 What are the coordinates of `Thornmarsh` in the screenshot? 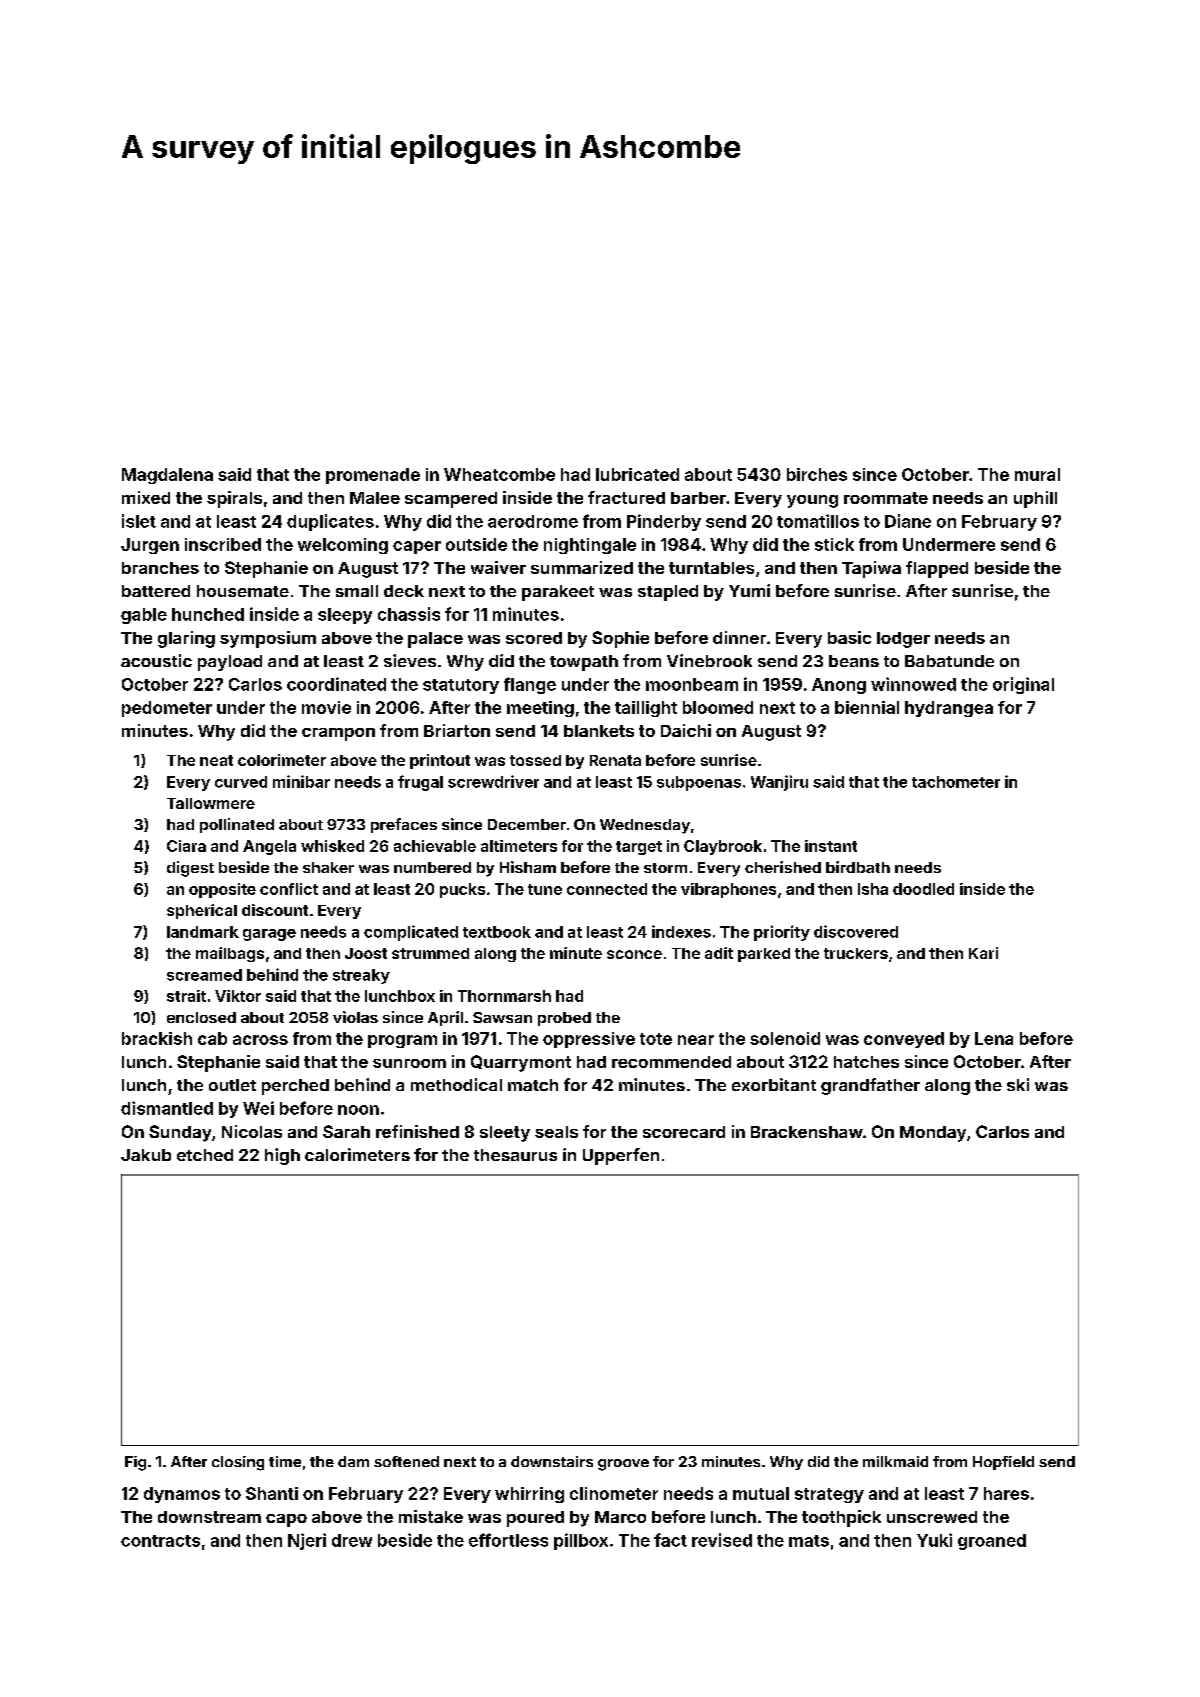 It's located at (504, 996).
